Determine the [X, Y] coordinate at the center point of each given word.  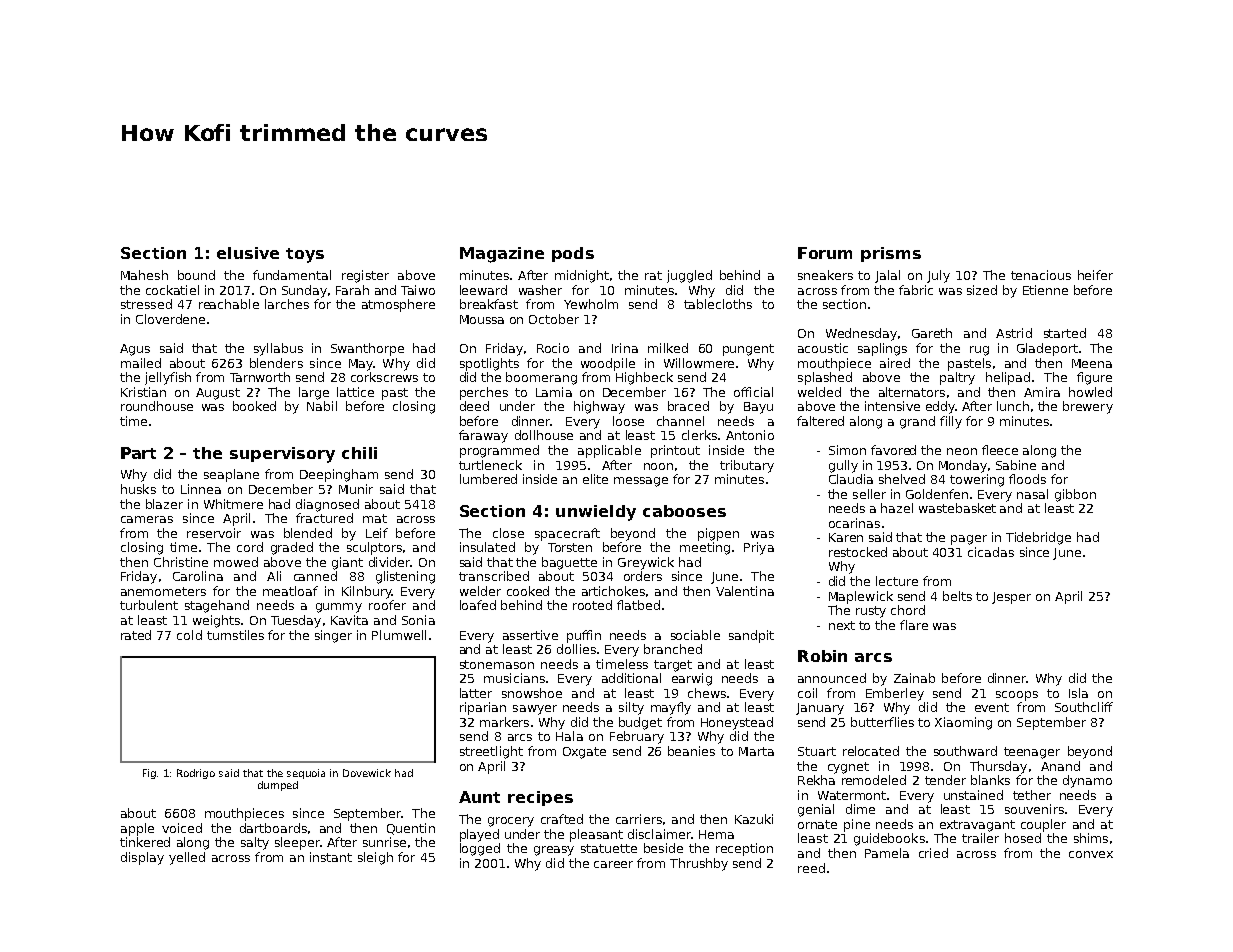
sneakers [825, 275]
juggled [689, 276]
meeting [705, 548]
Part [138, 453]
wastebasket [957, 508]
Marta [756, 751]
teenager [1032, 753]
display [142, 858]
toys [305, 255]
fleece [1000, 450]
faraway [483, 436]
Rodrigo [196, 774]
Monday [963, 466]
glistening [405, 577]
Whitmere [233, 504]
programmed [499, 451]
